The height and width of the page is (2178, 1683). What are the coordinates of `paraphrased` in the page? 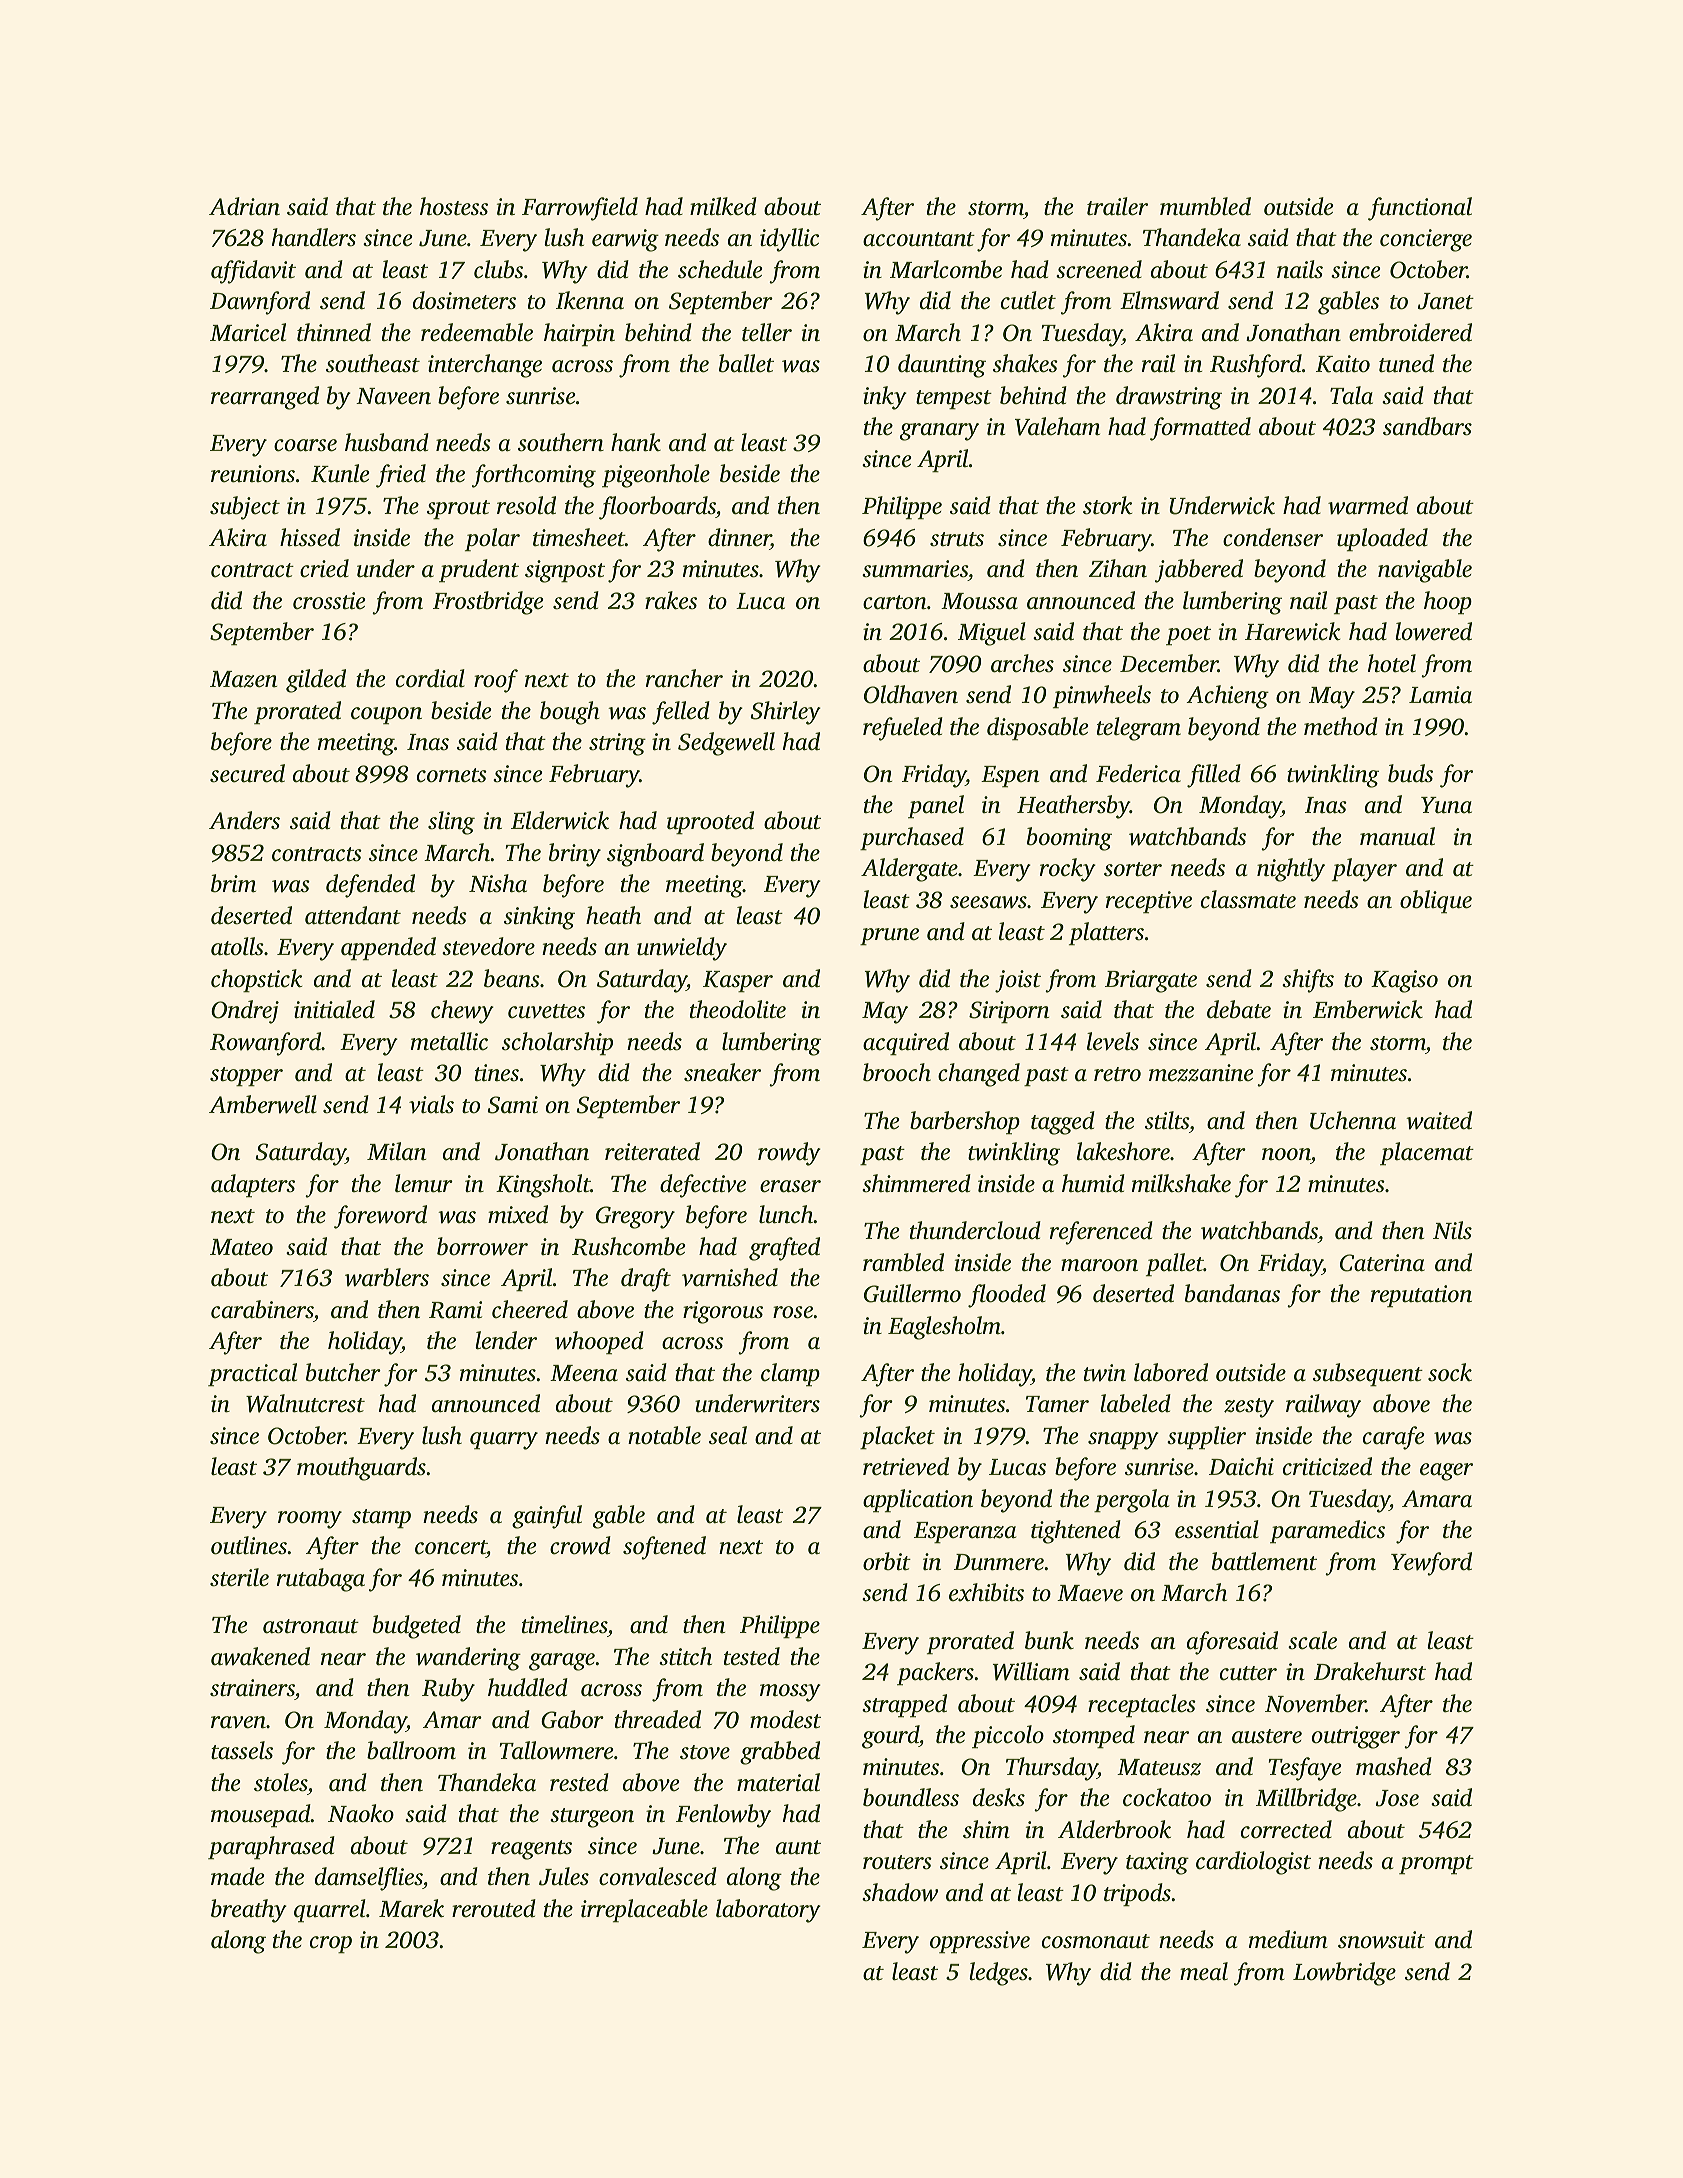 It's located at (271, 1848).
